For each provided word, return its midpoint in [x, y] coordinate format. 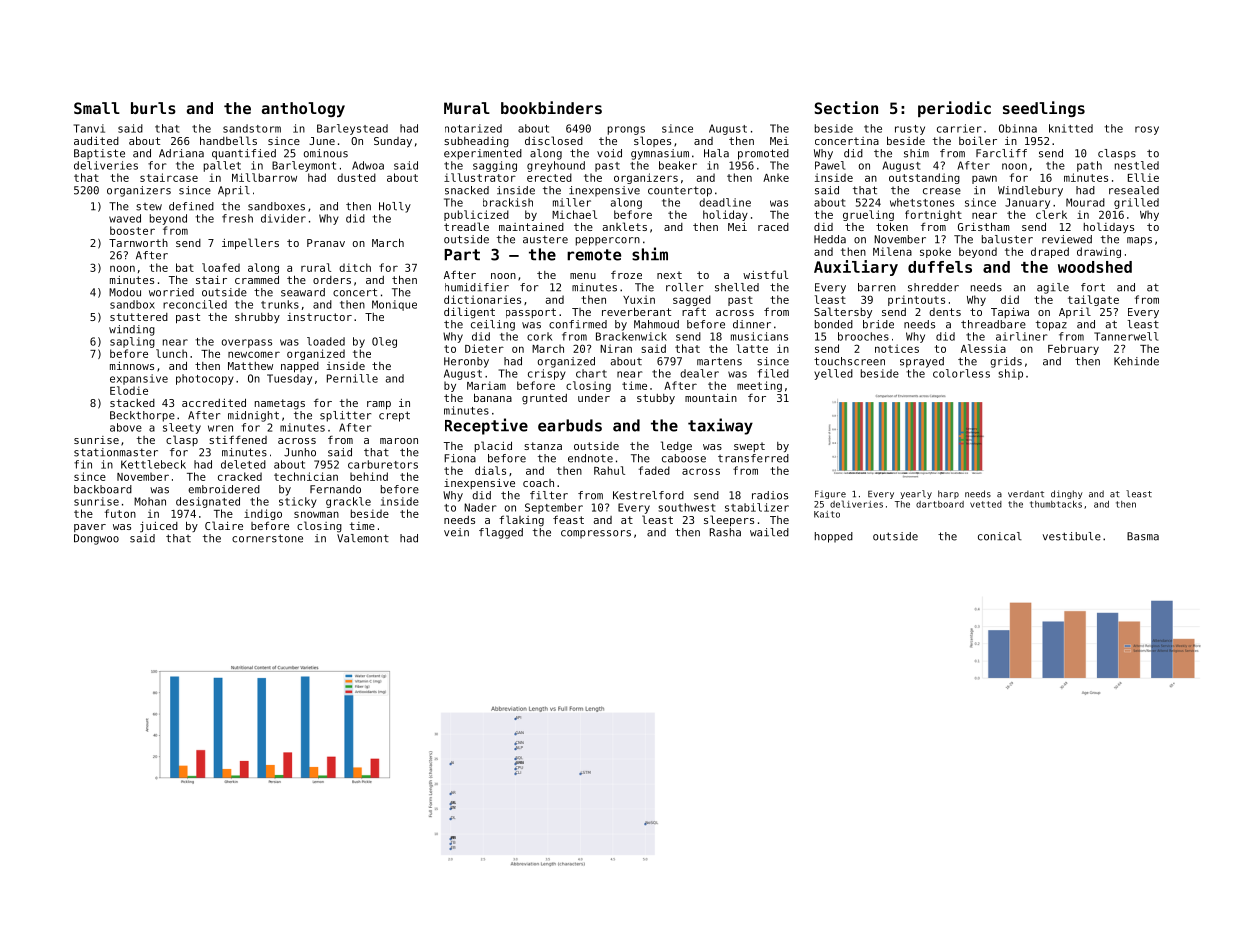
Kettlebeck [153, 464]
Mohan [150, 501]
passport [531, 313]
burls [153, 108]
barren [877, 287]
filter [549, 495]
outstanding [924, 178]
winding [132, 330]
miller [572, 202]
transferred [753, 458]
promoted [763, 154]
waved [125, 218]
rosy [1147, 130]
